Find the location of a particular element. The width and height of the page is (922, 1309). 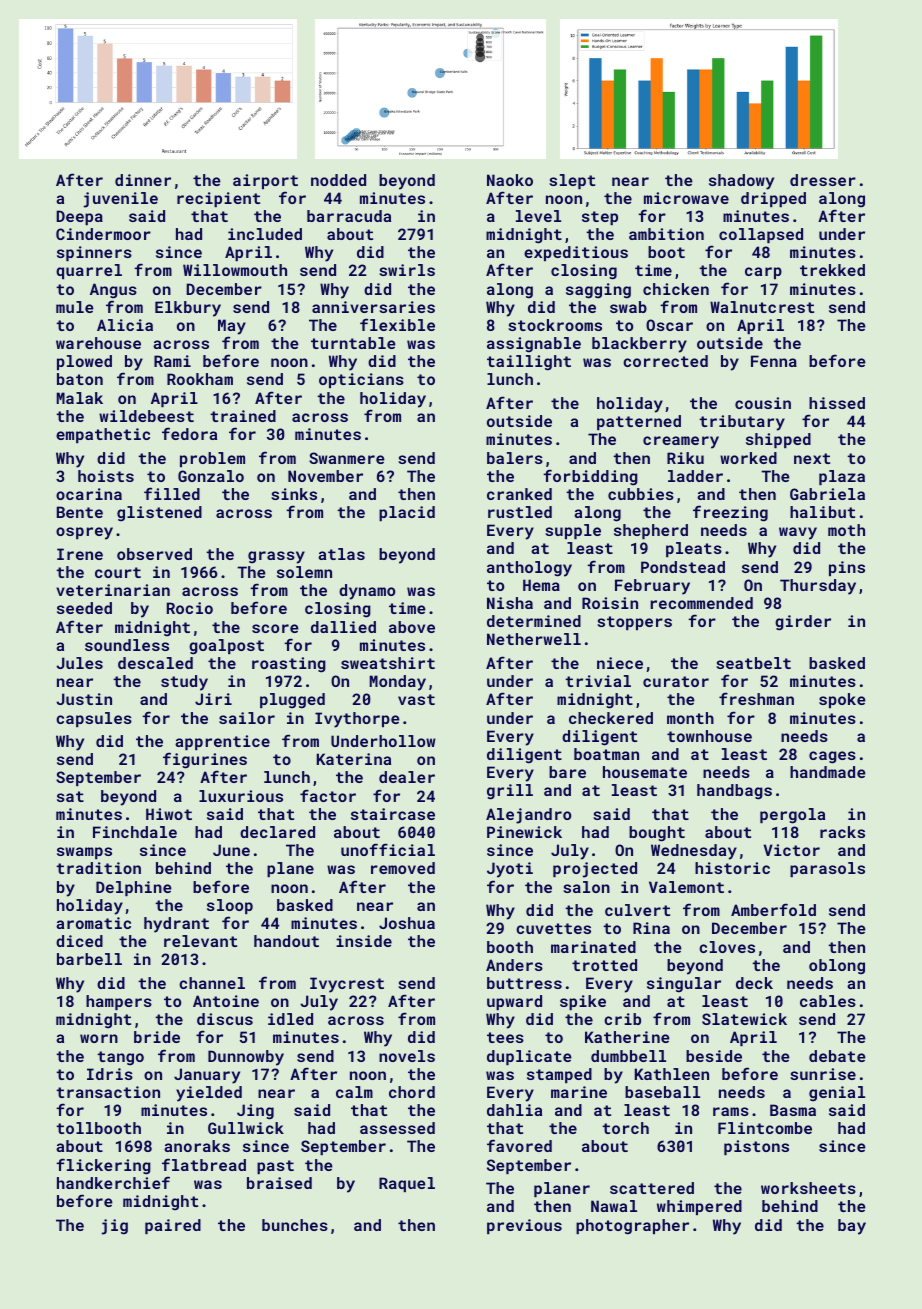

removed is located at coordinates (403, 868).
